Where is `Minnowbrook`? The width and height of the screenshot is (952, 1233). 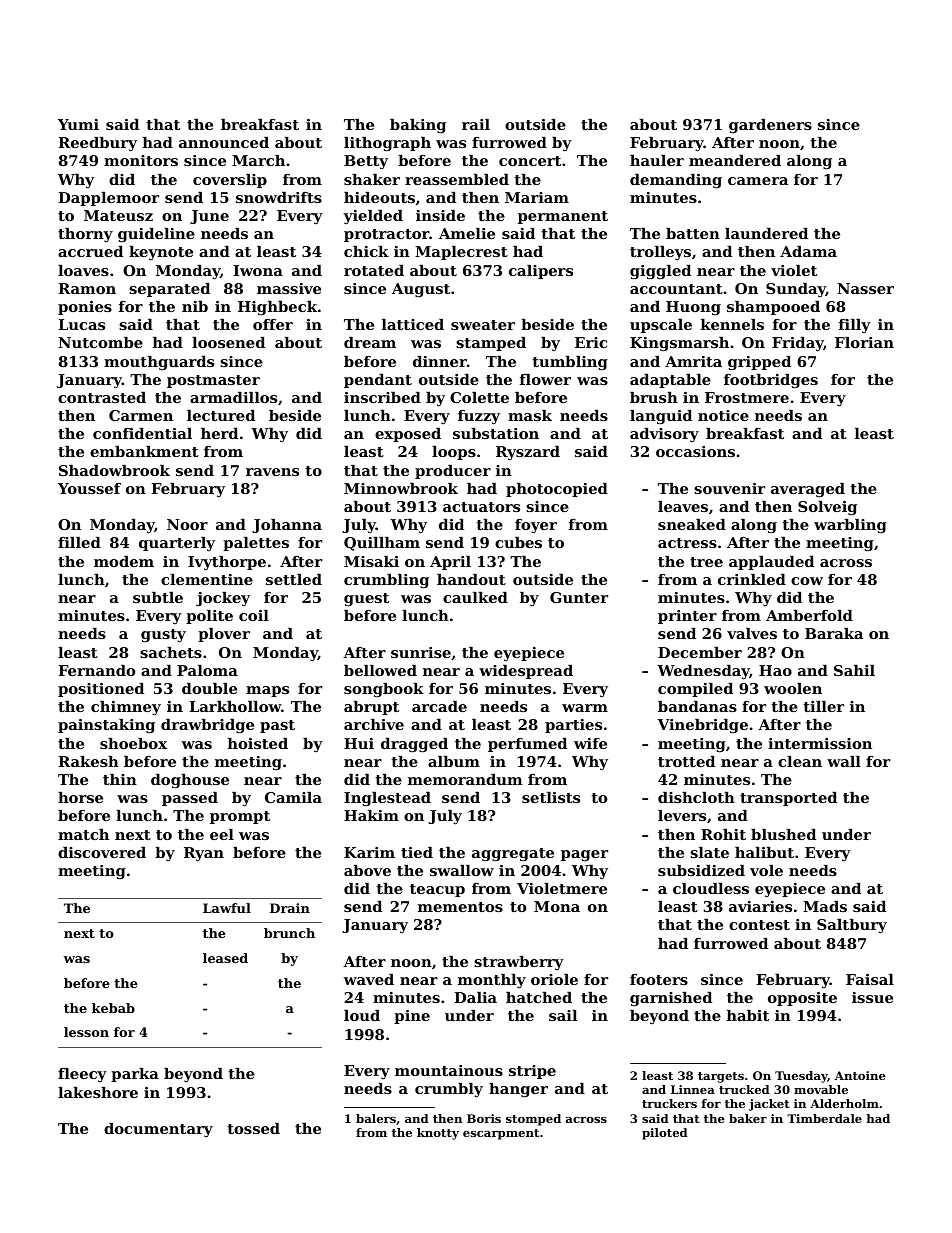
Minnowbrook is located at coordinates (401, 488).
